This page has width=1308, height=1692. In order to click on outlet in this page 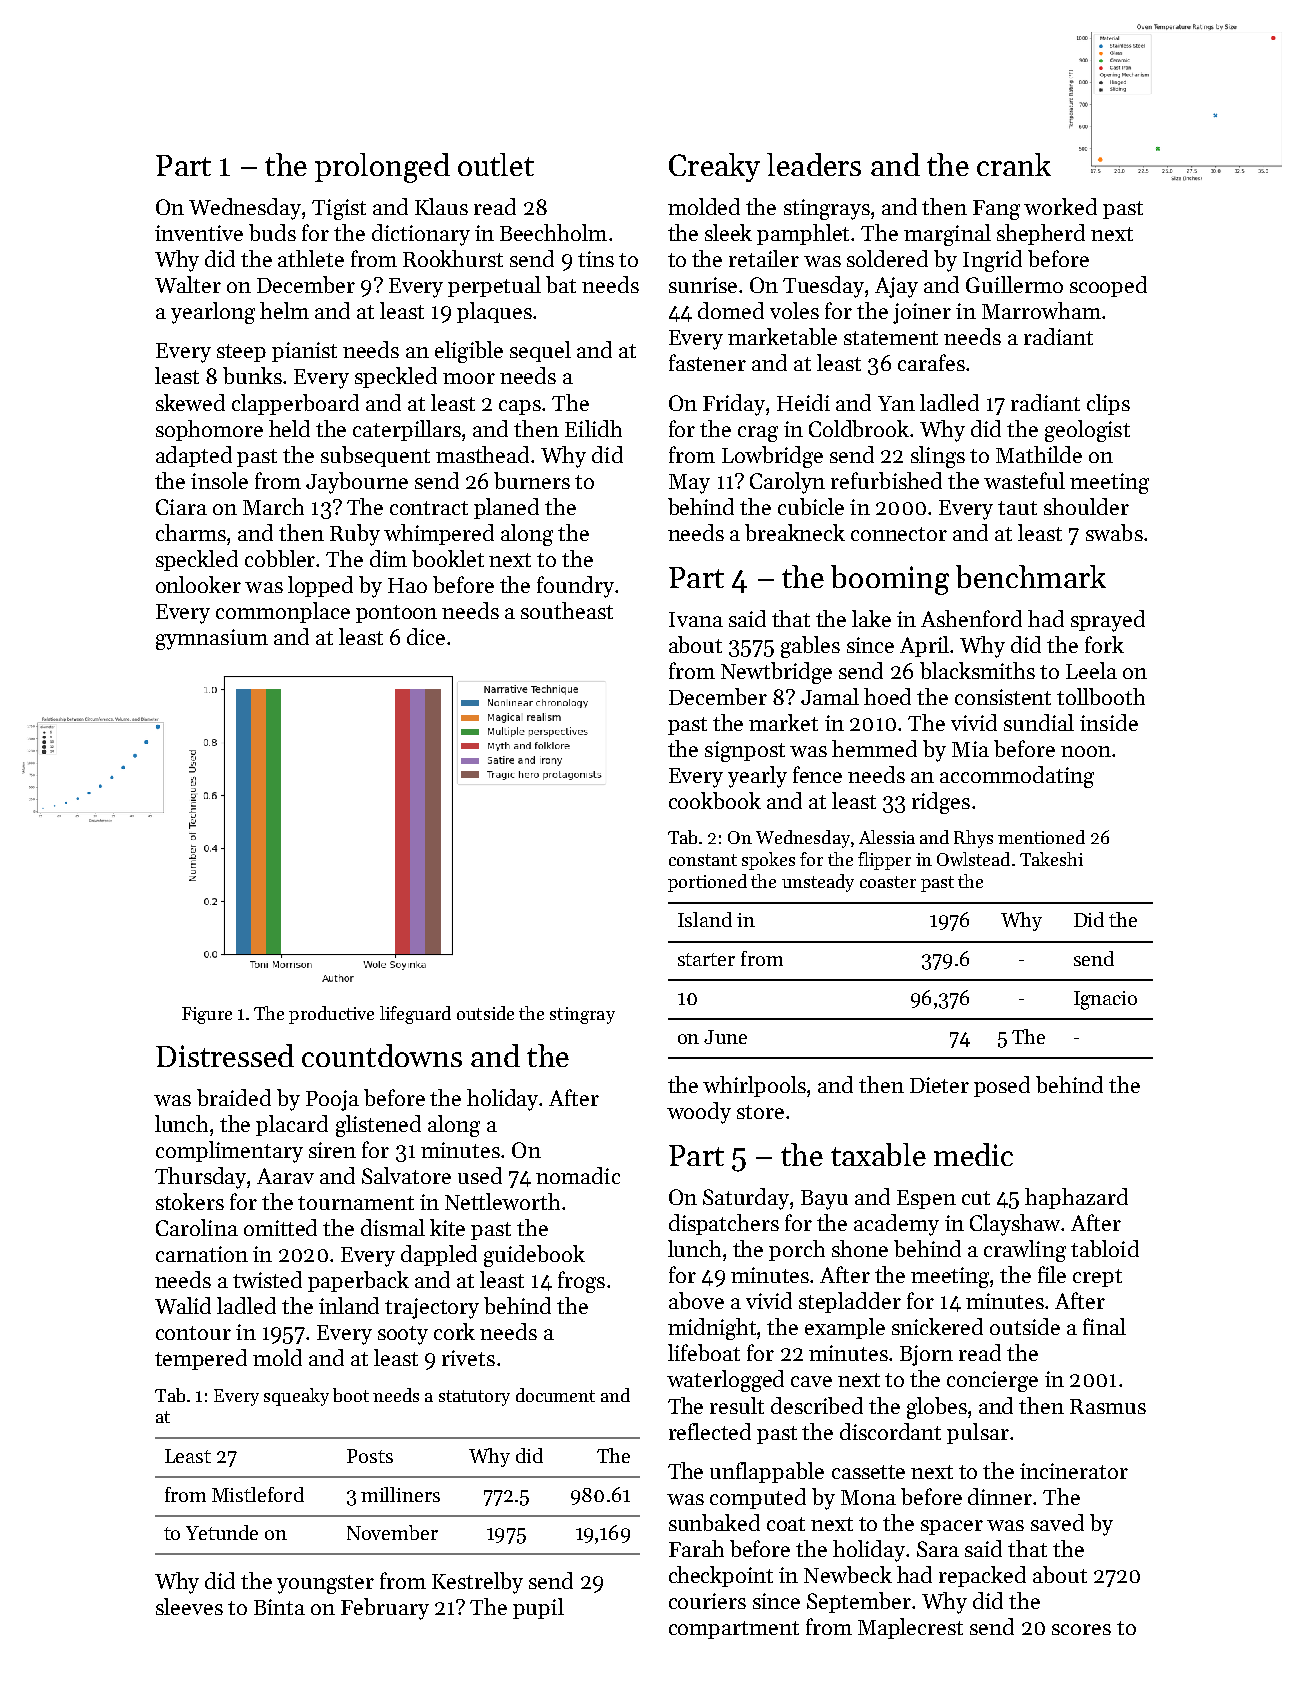, I will do `click(496, 164)`.
